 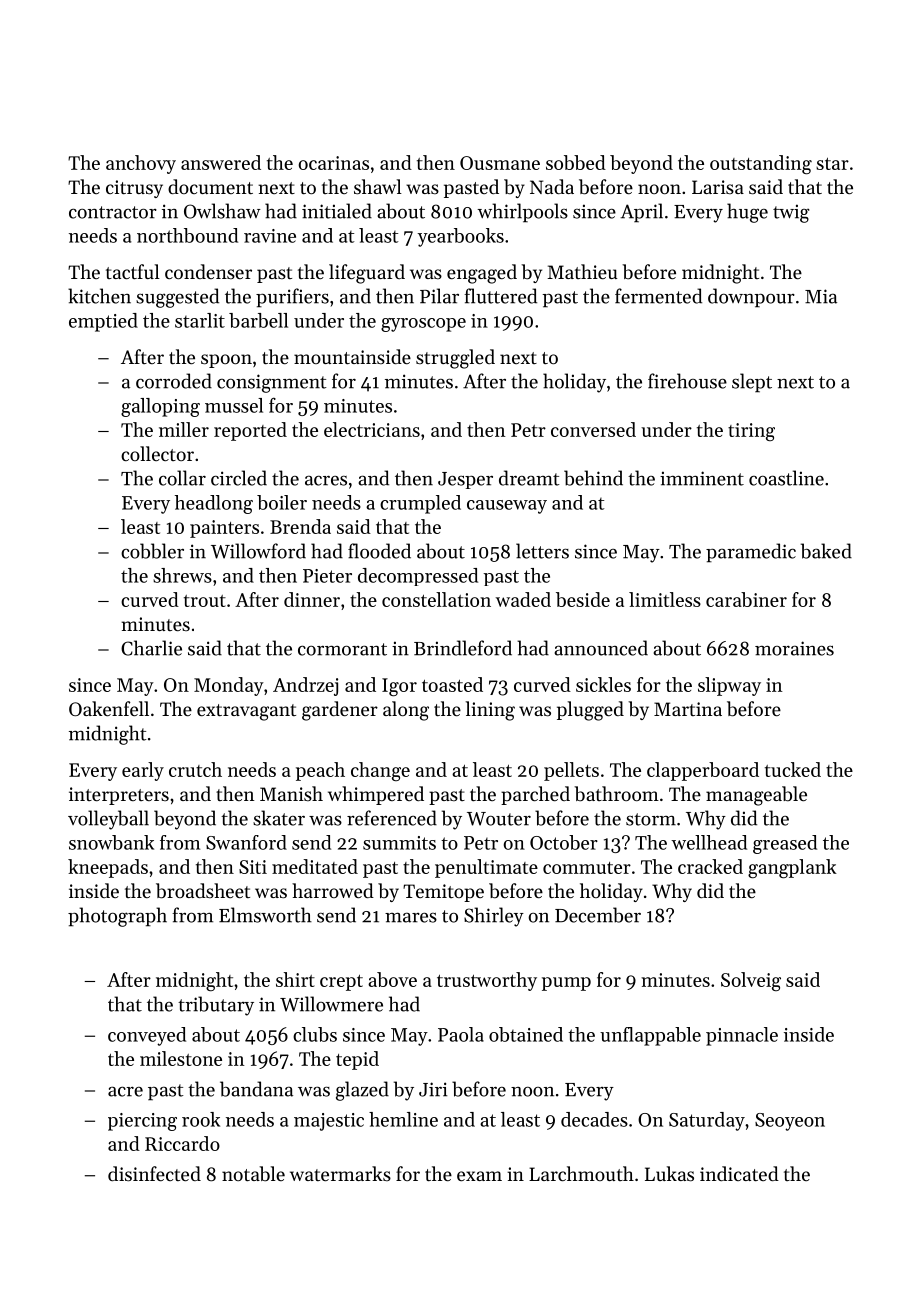 What do you see at coordinates (465, 480) in the document?
I see `Jesper` at bounding box center [465, 480].
